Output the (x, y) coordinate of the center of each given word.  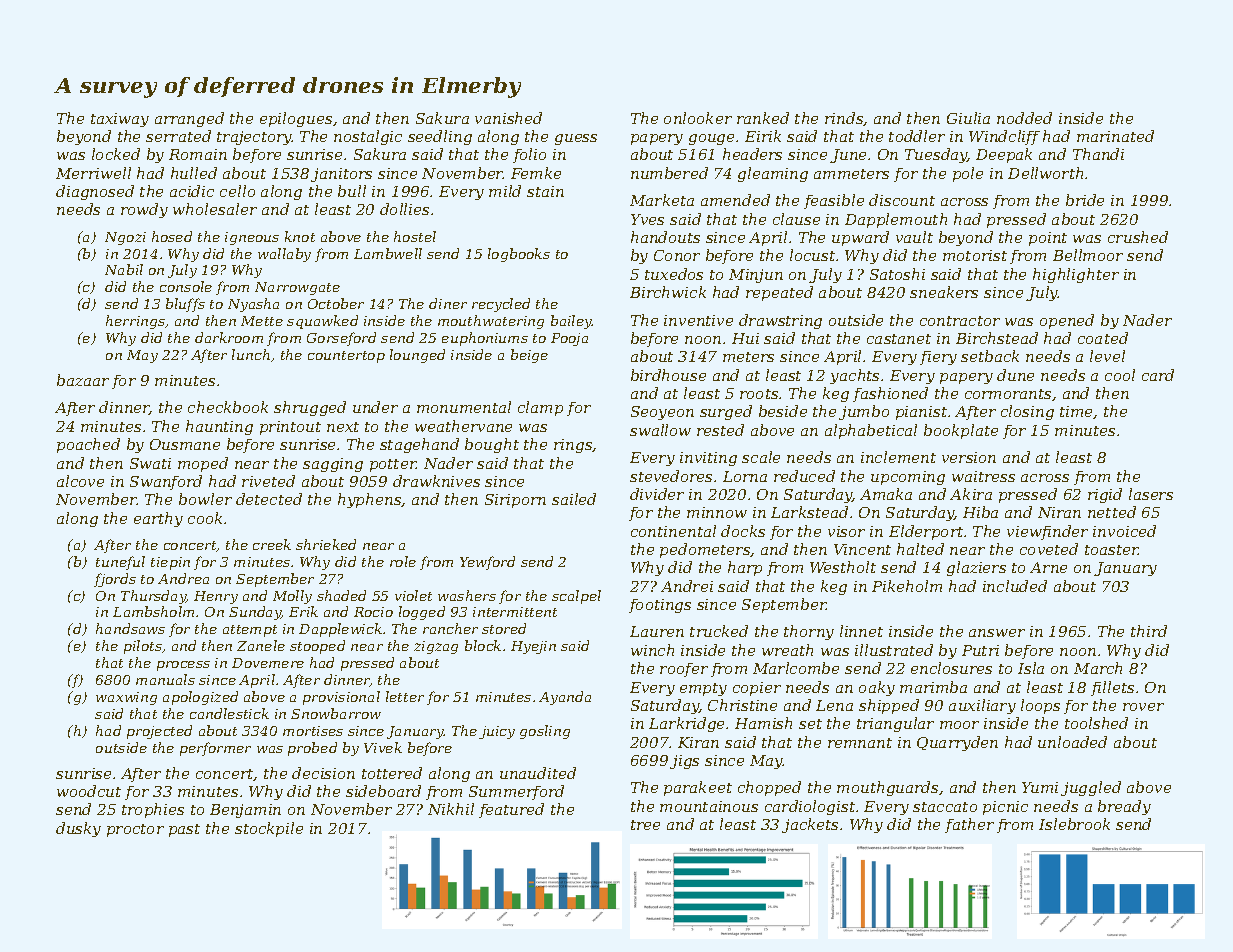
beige (529, 356)
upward (860, 238)
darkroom (229, 337)
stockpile (269, 829)
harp (745, 568)
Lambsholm (153, 611)
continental (673, 531)
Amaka (886, 494)
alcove (80, 481)
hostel (415, 236)
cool (1120, 375)
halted (920, 549)
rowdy (144, 210)
